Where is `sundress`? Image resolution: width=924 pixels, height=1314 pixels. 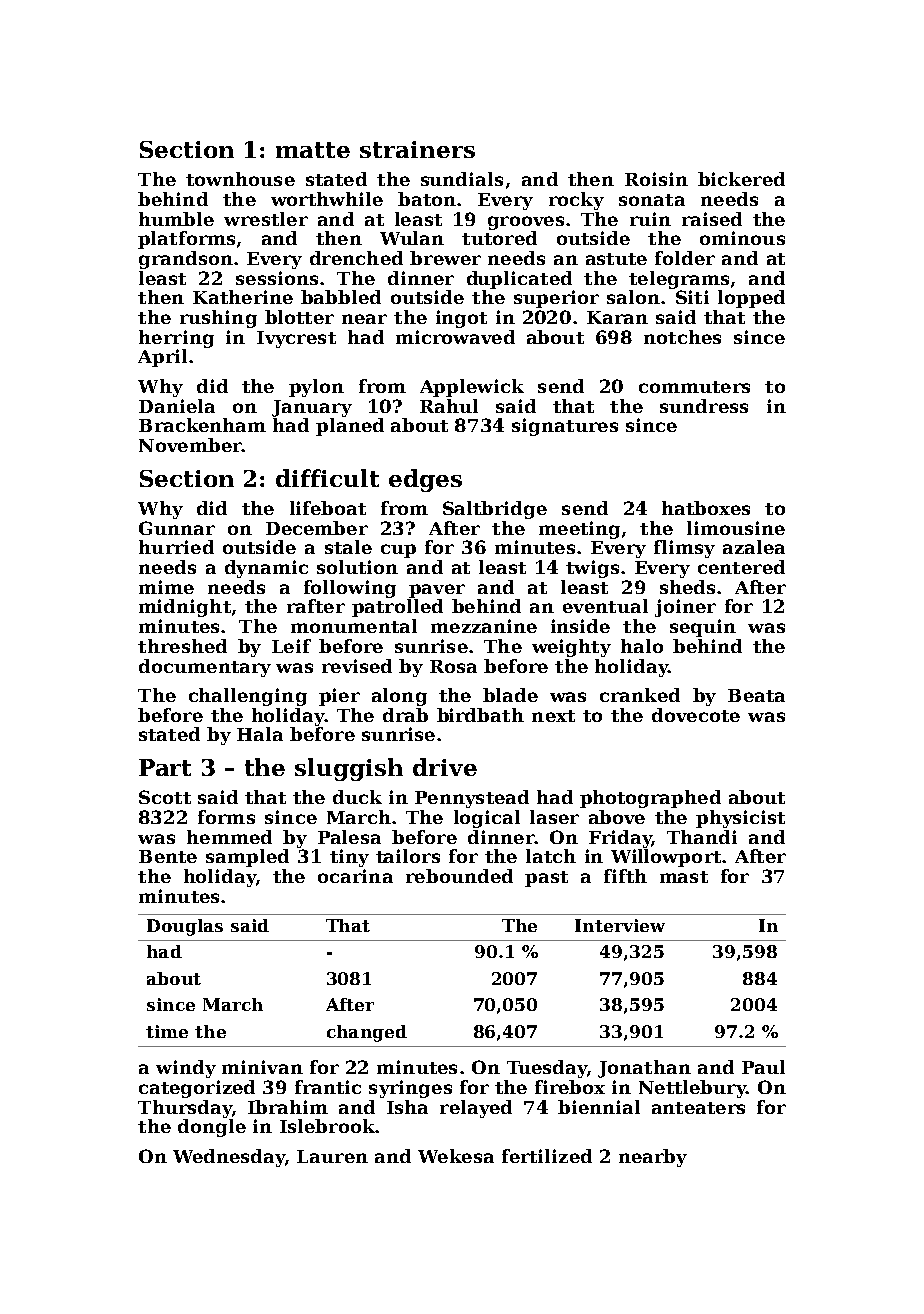
sundress is located at coordinates (704, 406).
